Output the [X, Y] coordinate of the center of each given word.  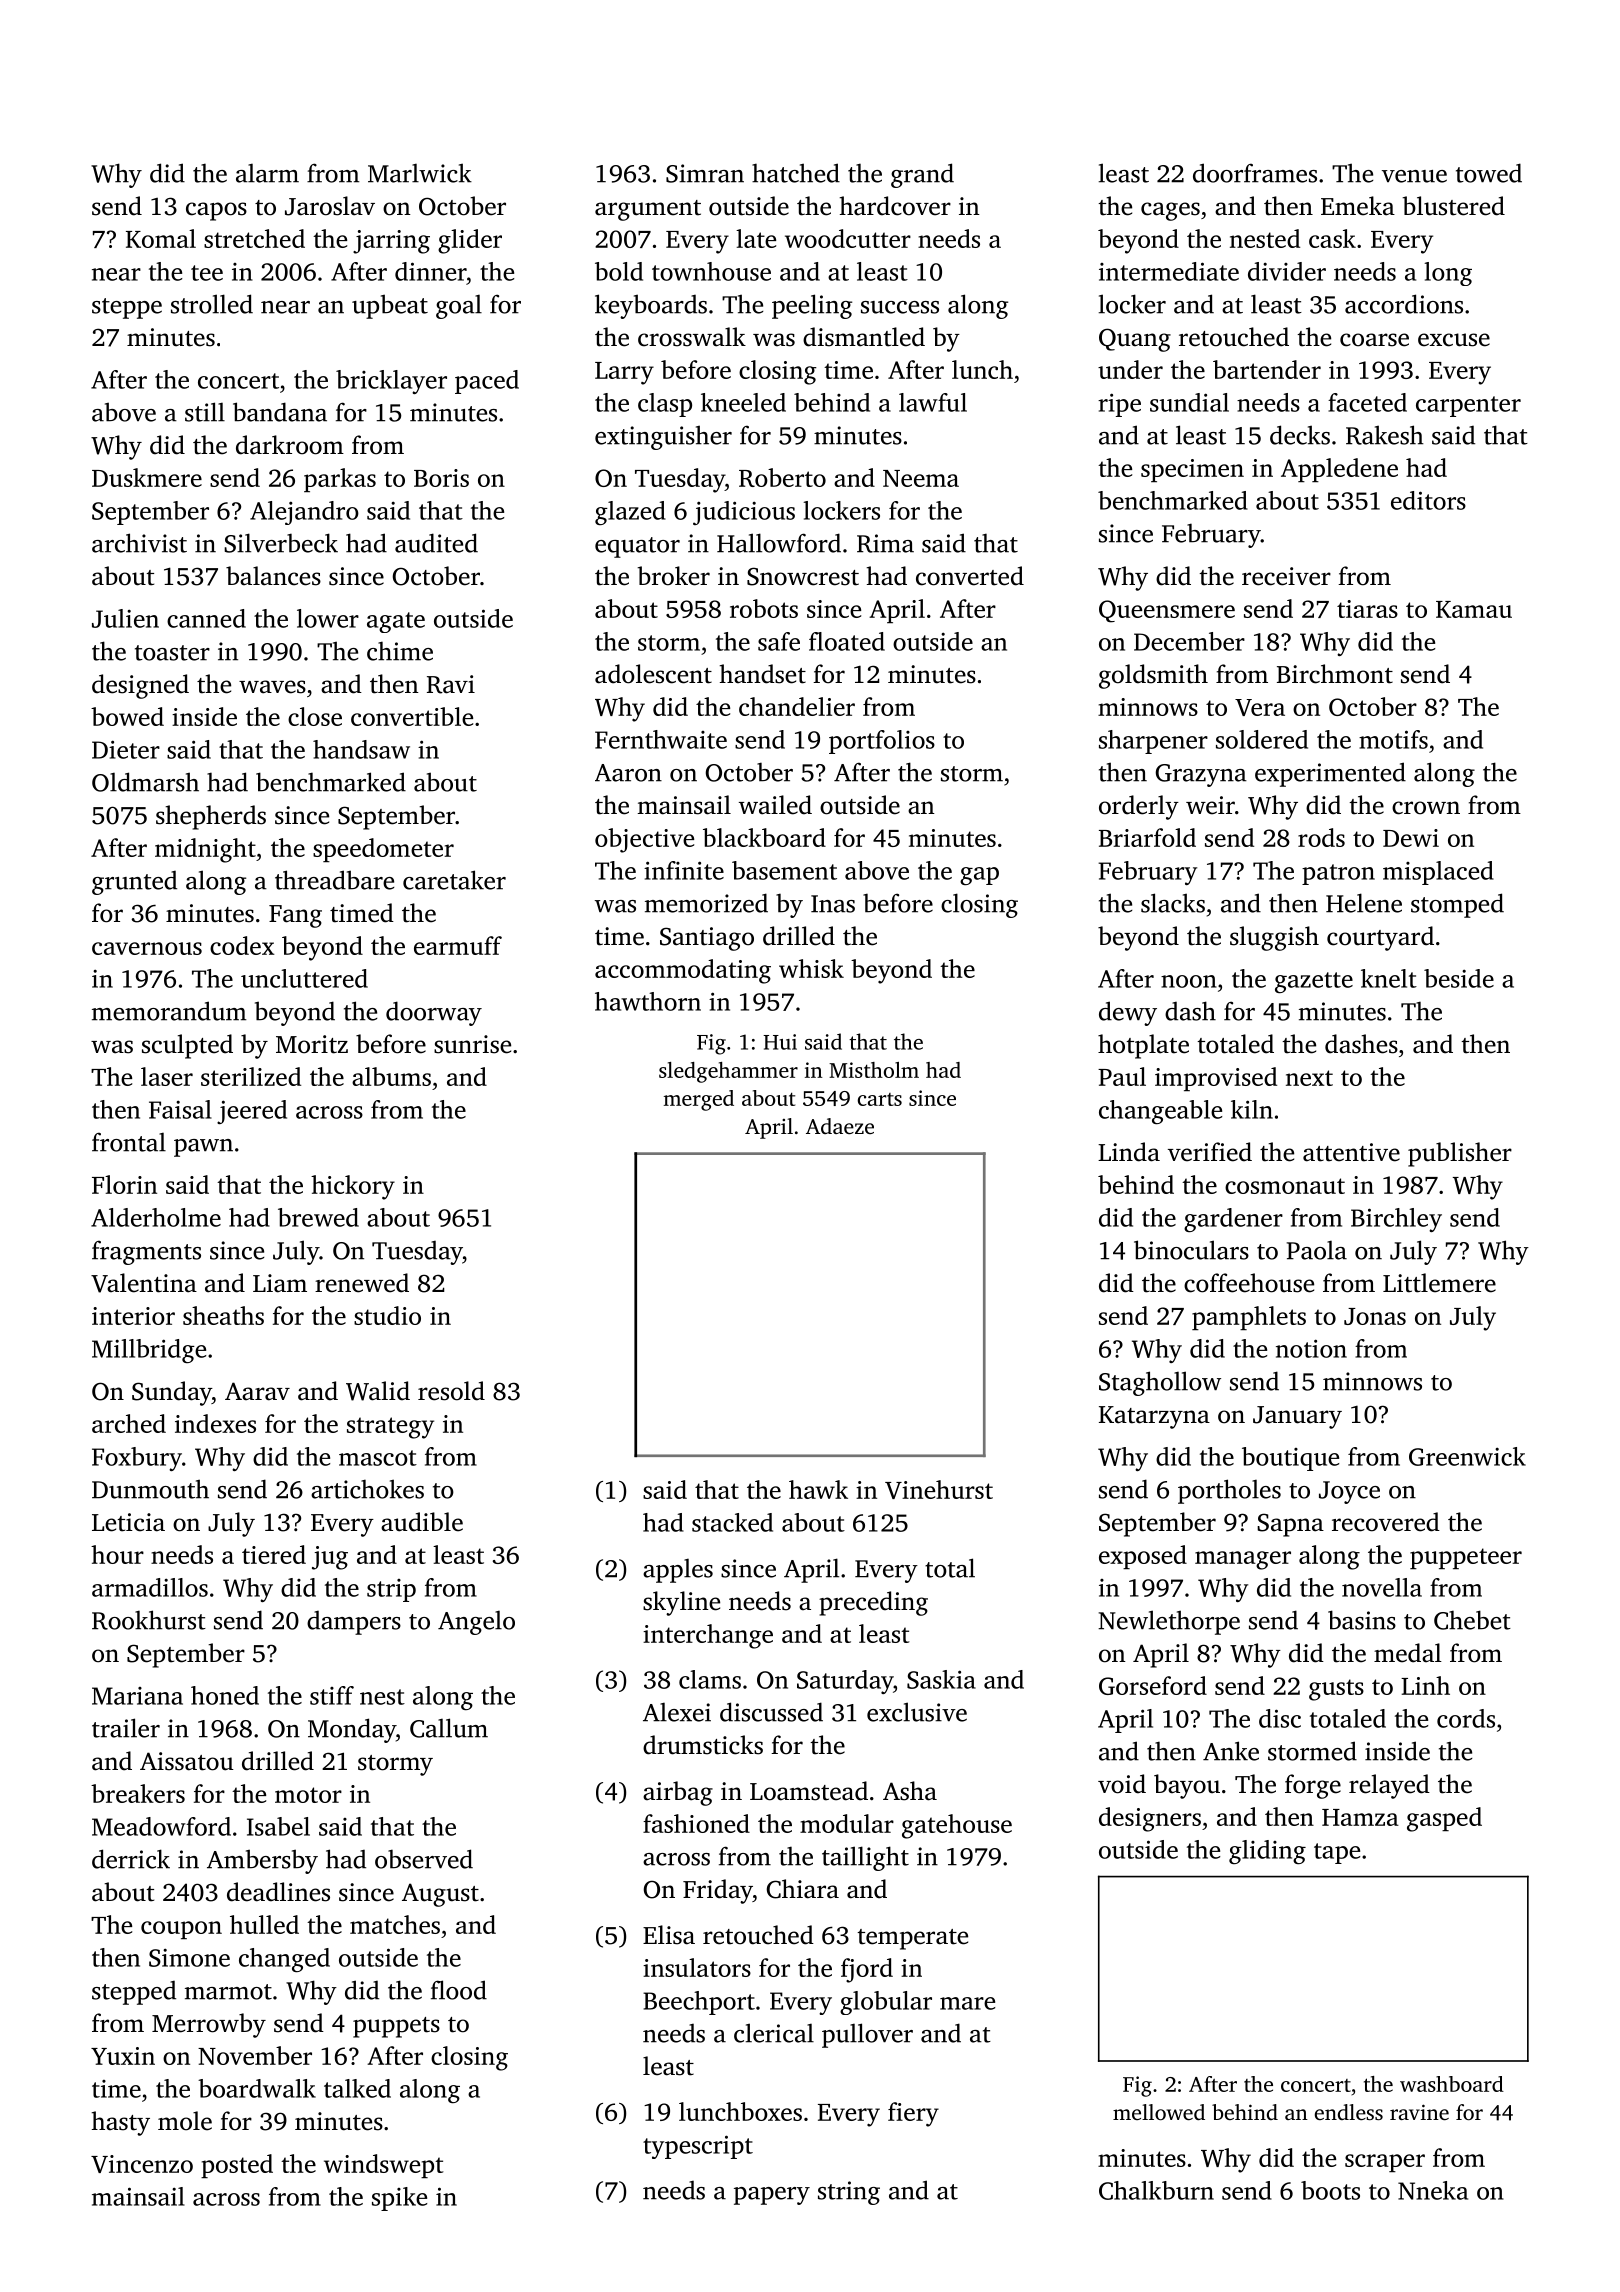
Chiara [802, 1889]
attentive [1351, 1152]
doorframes [1255, 173]
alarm [267, 173]
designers [1150, 1819]
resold [451, 1391]
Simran [705, 173]
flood [459, 1990]
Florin [124, 1184]
